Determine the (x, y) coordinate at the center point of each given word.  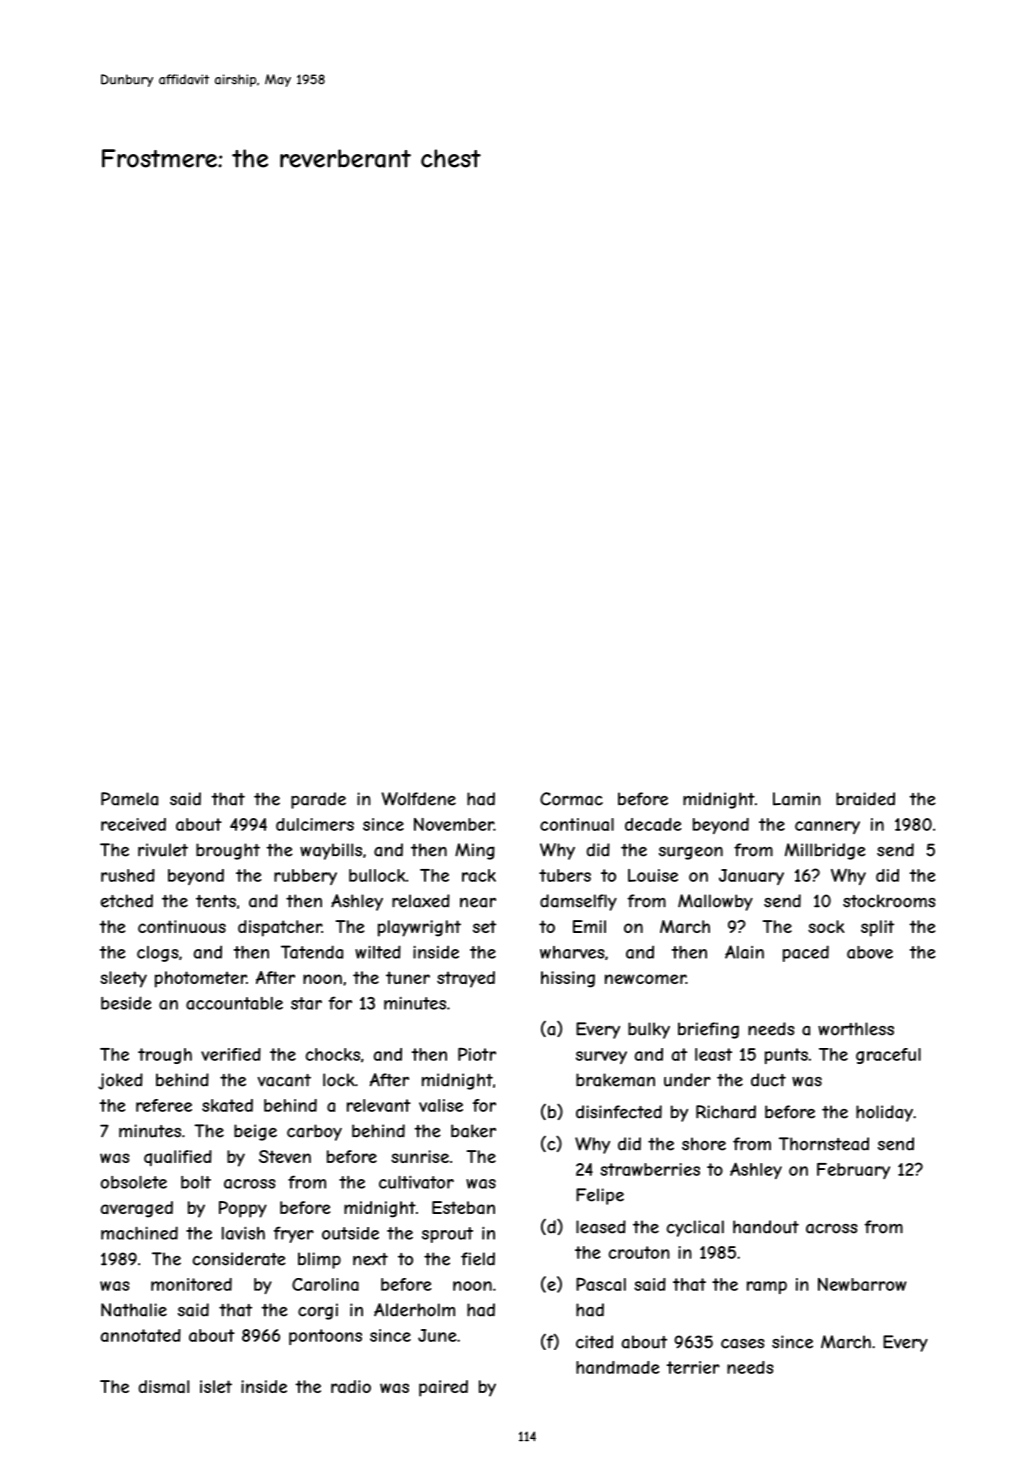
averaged (137, 1209)
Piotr (477, 1054)
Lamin (797, 799)
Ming (475, 851)
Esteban (463, 1207)
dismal (164, 1386)
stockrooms (889, 901)
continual (577, 824)
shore (704, 1144)
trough (165, 1056)
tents (216, 901)
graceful (888, 1056)
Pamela (129, 799)
